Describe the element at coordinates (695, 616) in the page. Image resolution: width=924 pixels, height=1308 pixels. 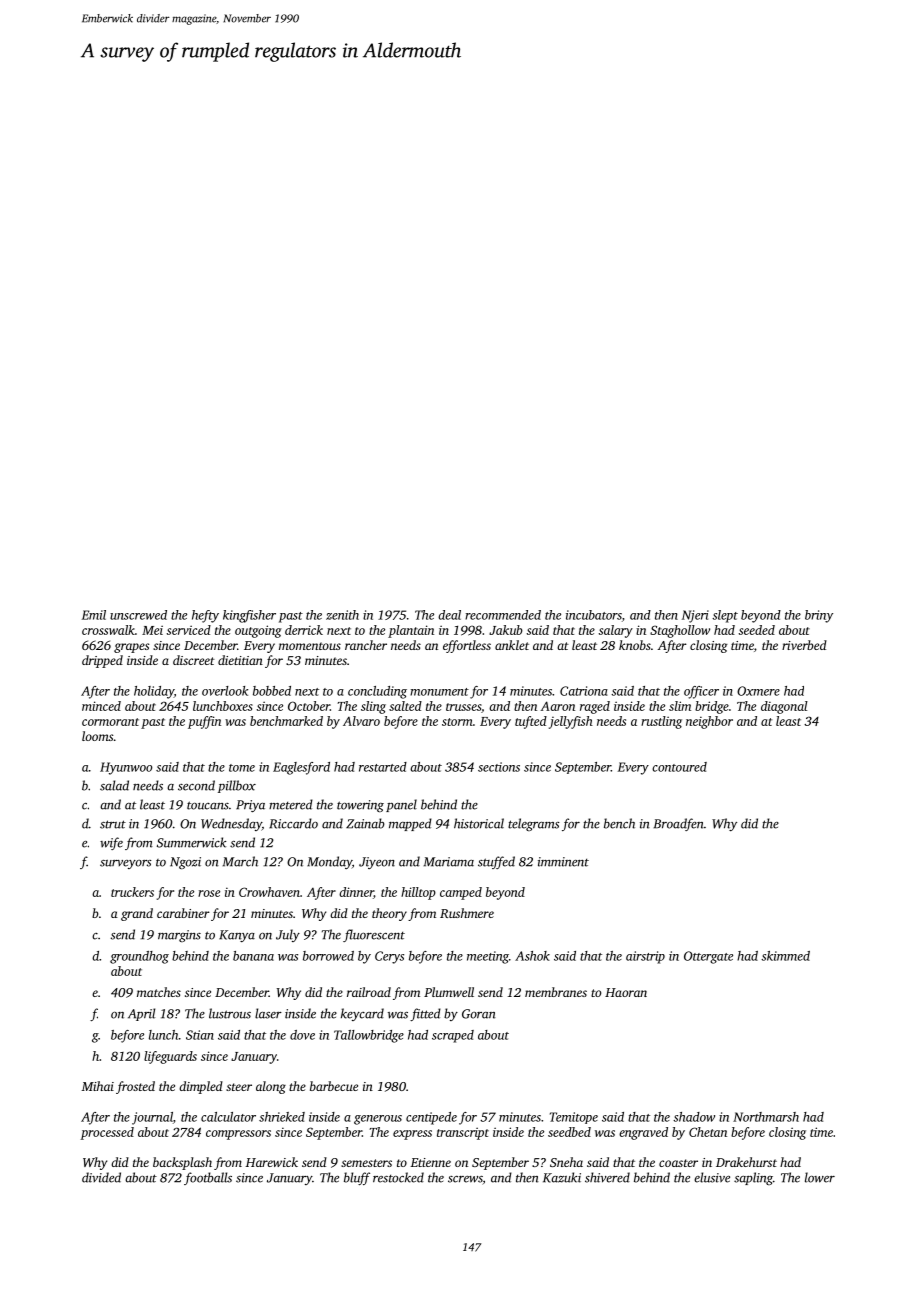
I see `Njeri` at that location.
